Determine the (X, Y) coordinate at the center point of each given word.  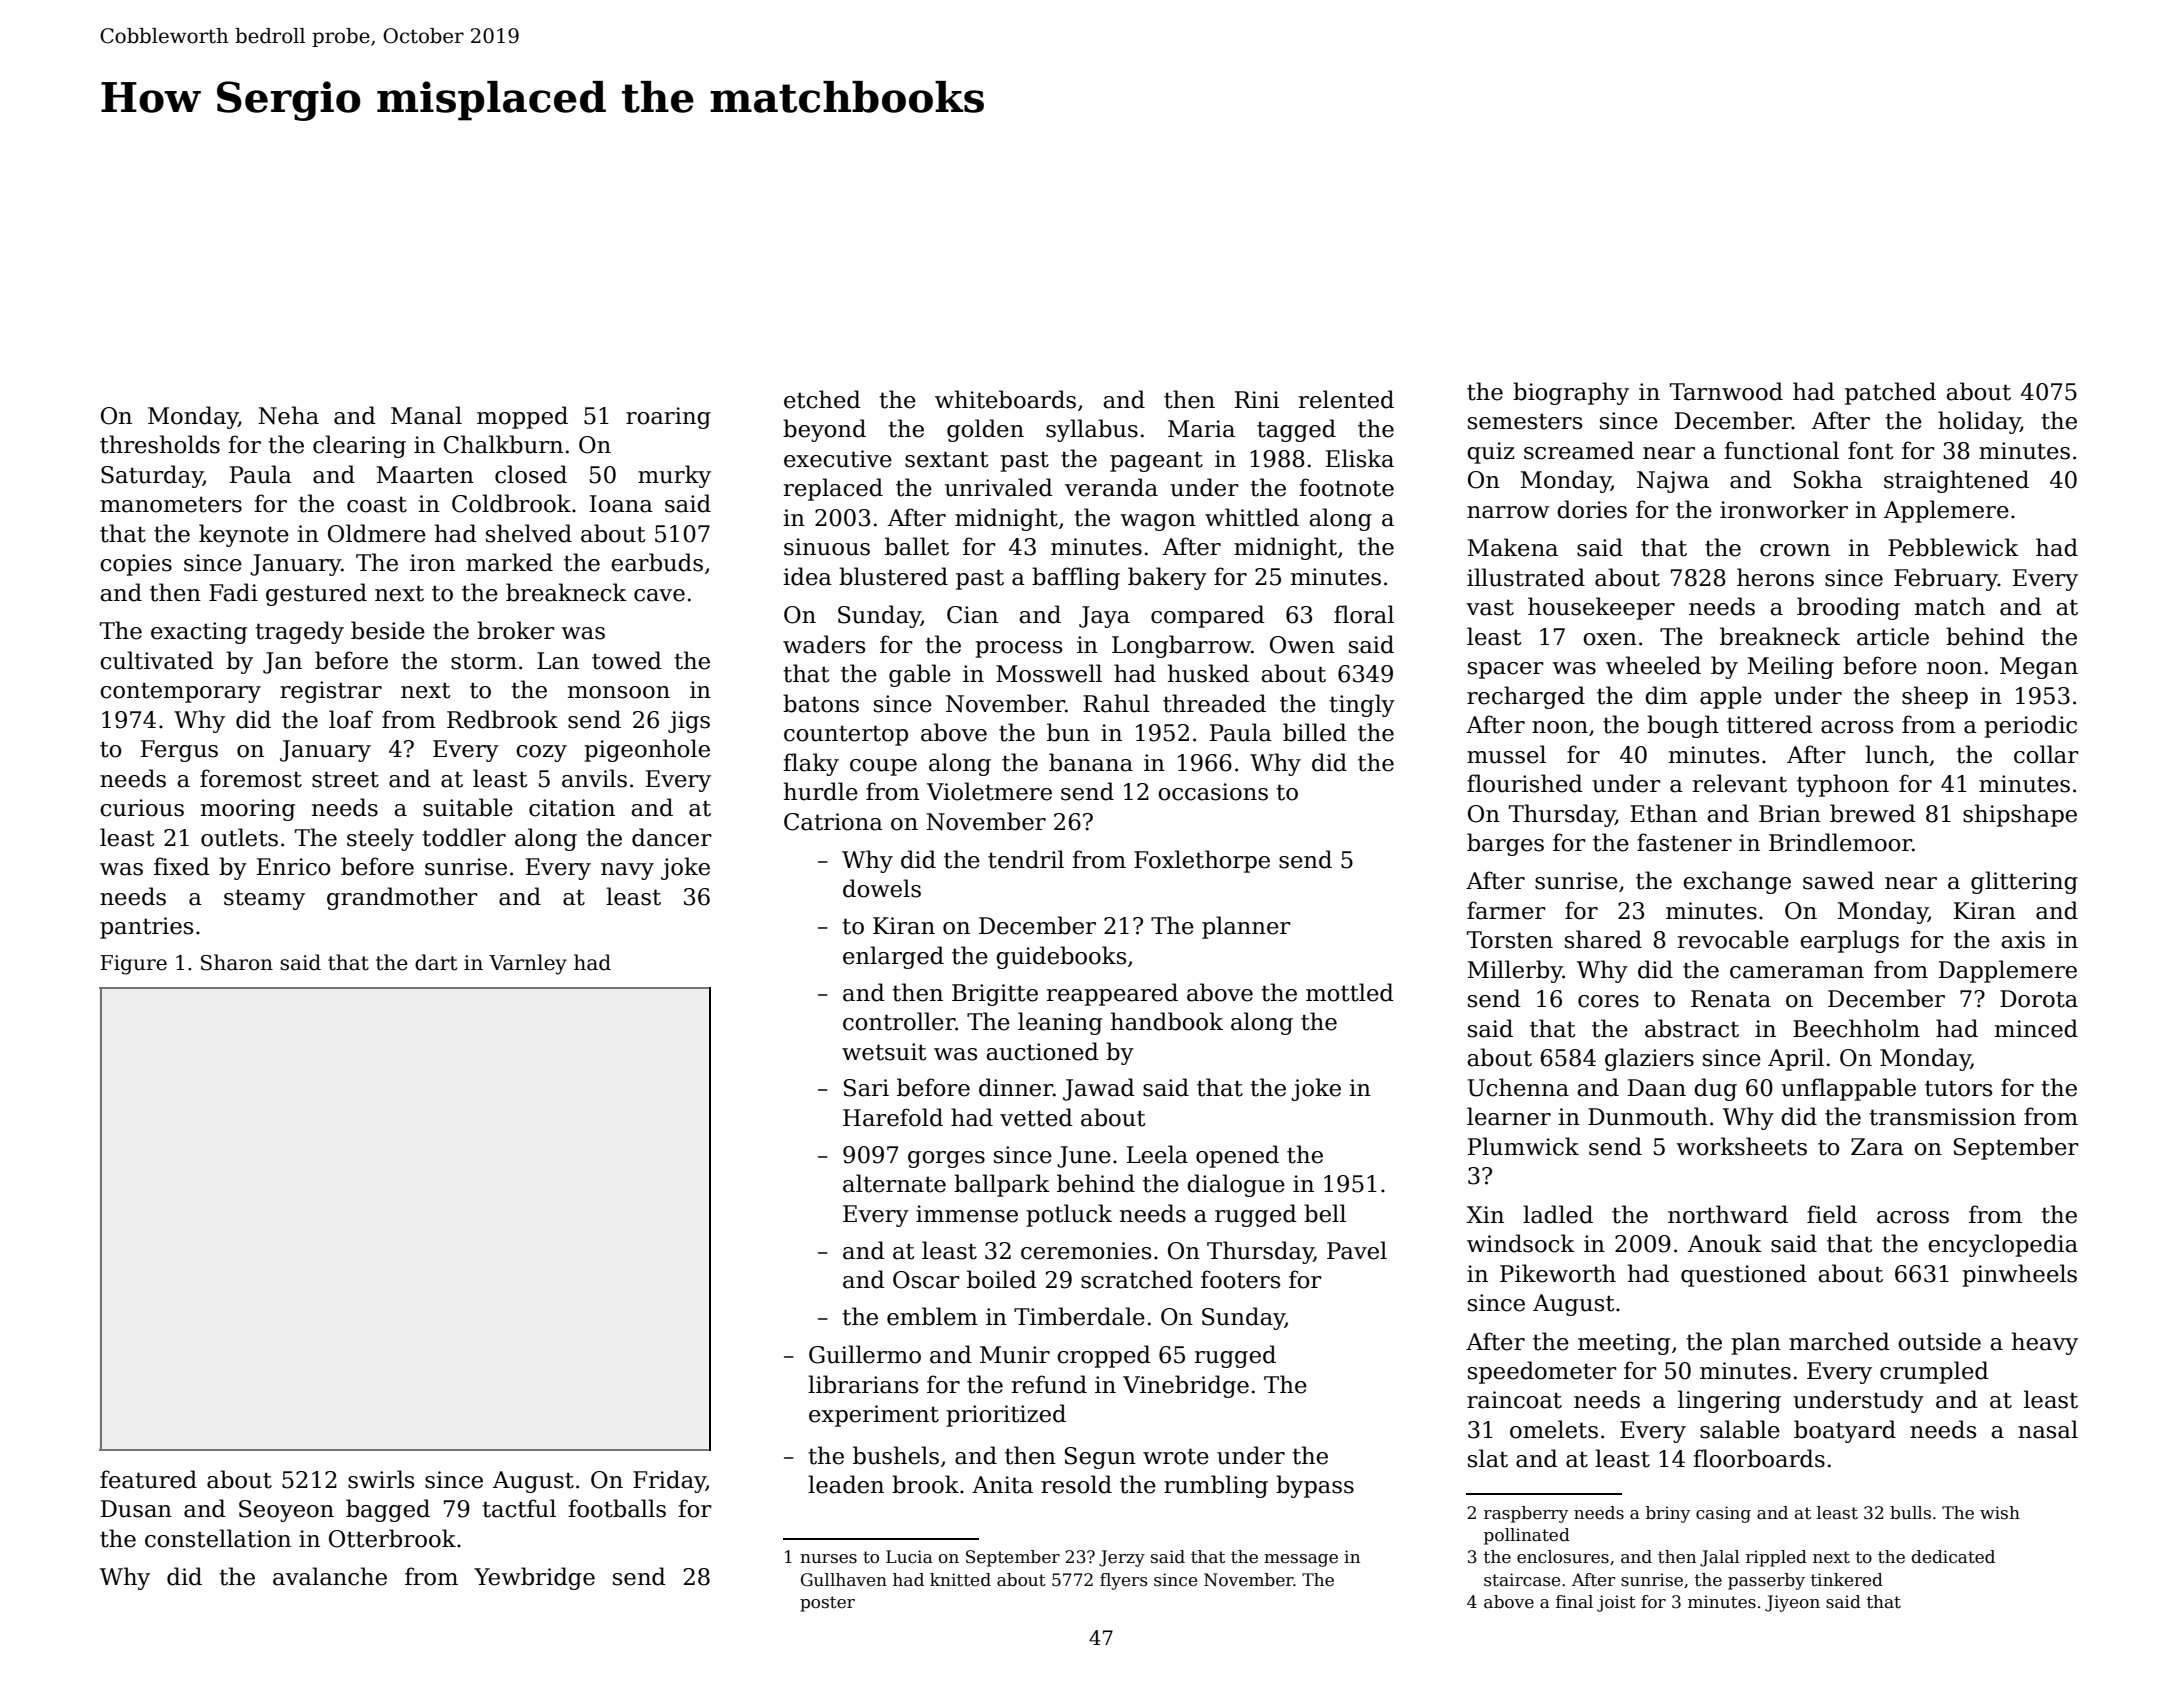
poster (827, 1604)
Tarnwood (1726, 391)
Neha (288, 415)
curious (142, 808)
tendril (1026, 859)
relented (1346, 399)
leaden (846, 1484)
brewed (1873, 813)
